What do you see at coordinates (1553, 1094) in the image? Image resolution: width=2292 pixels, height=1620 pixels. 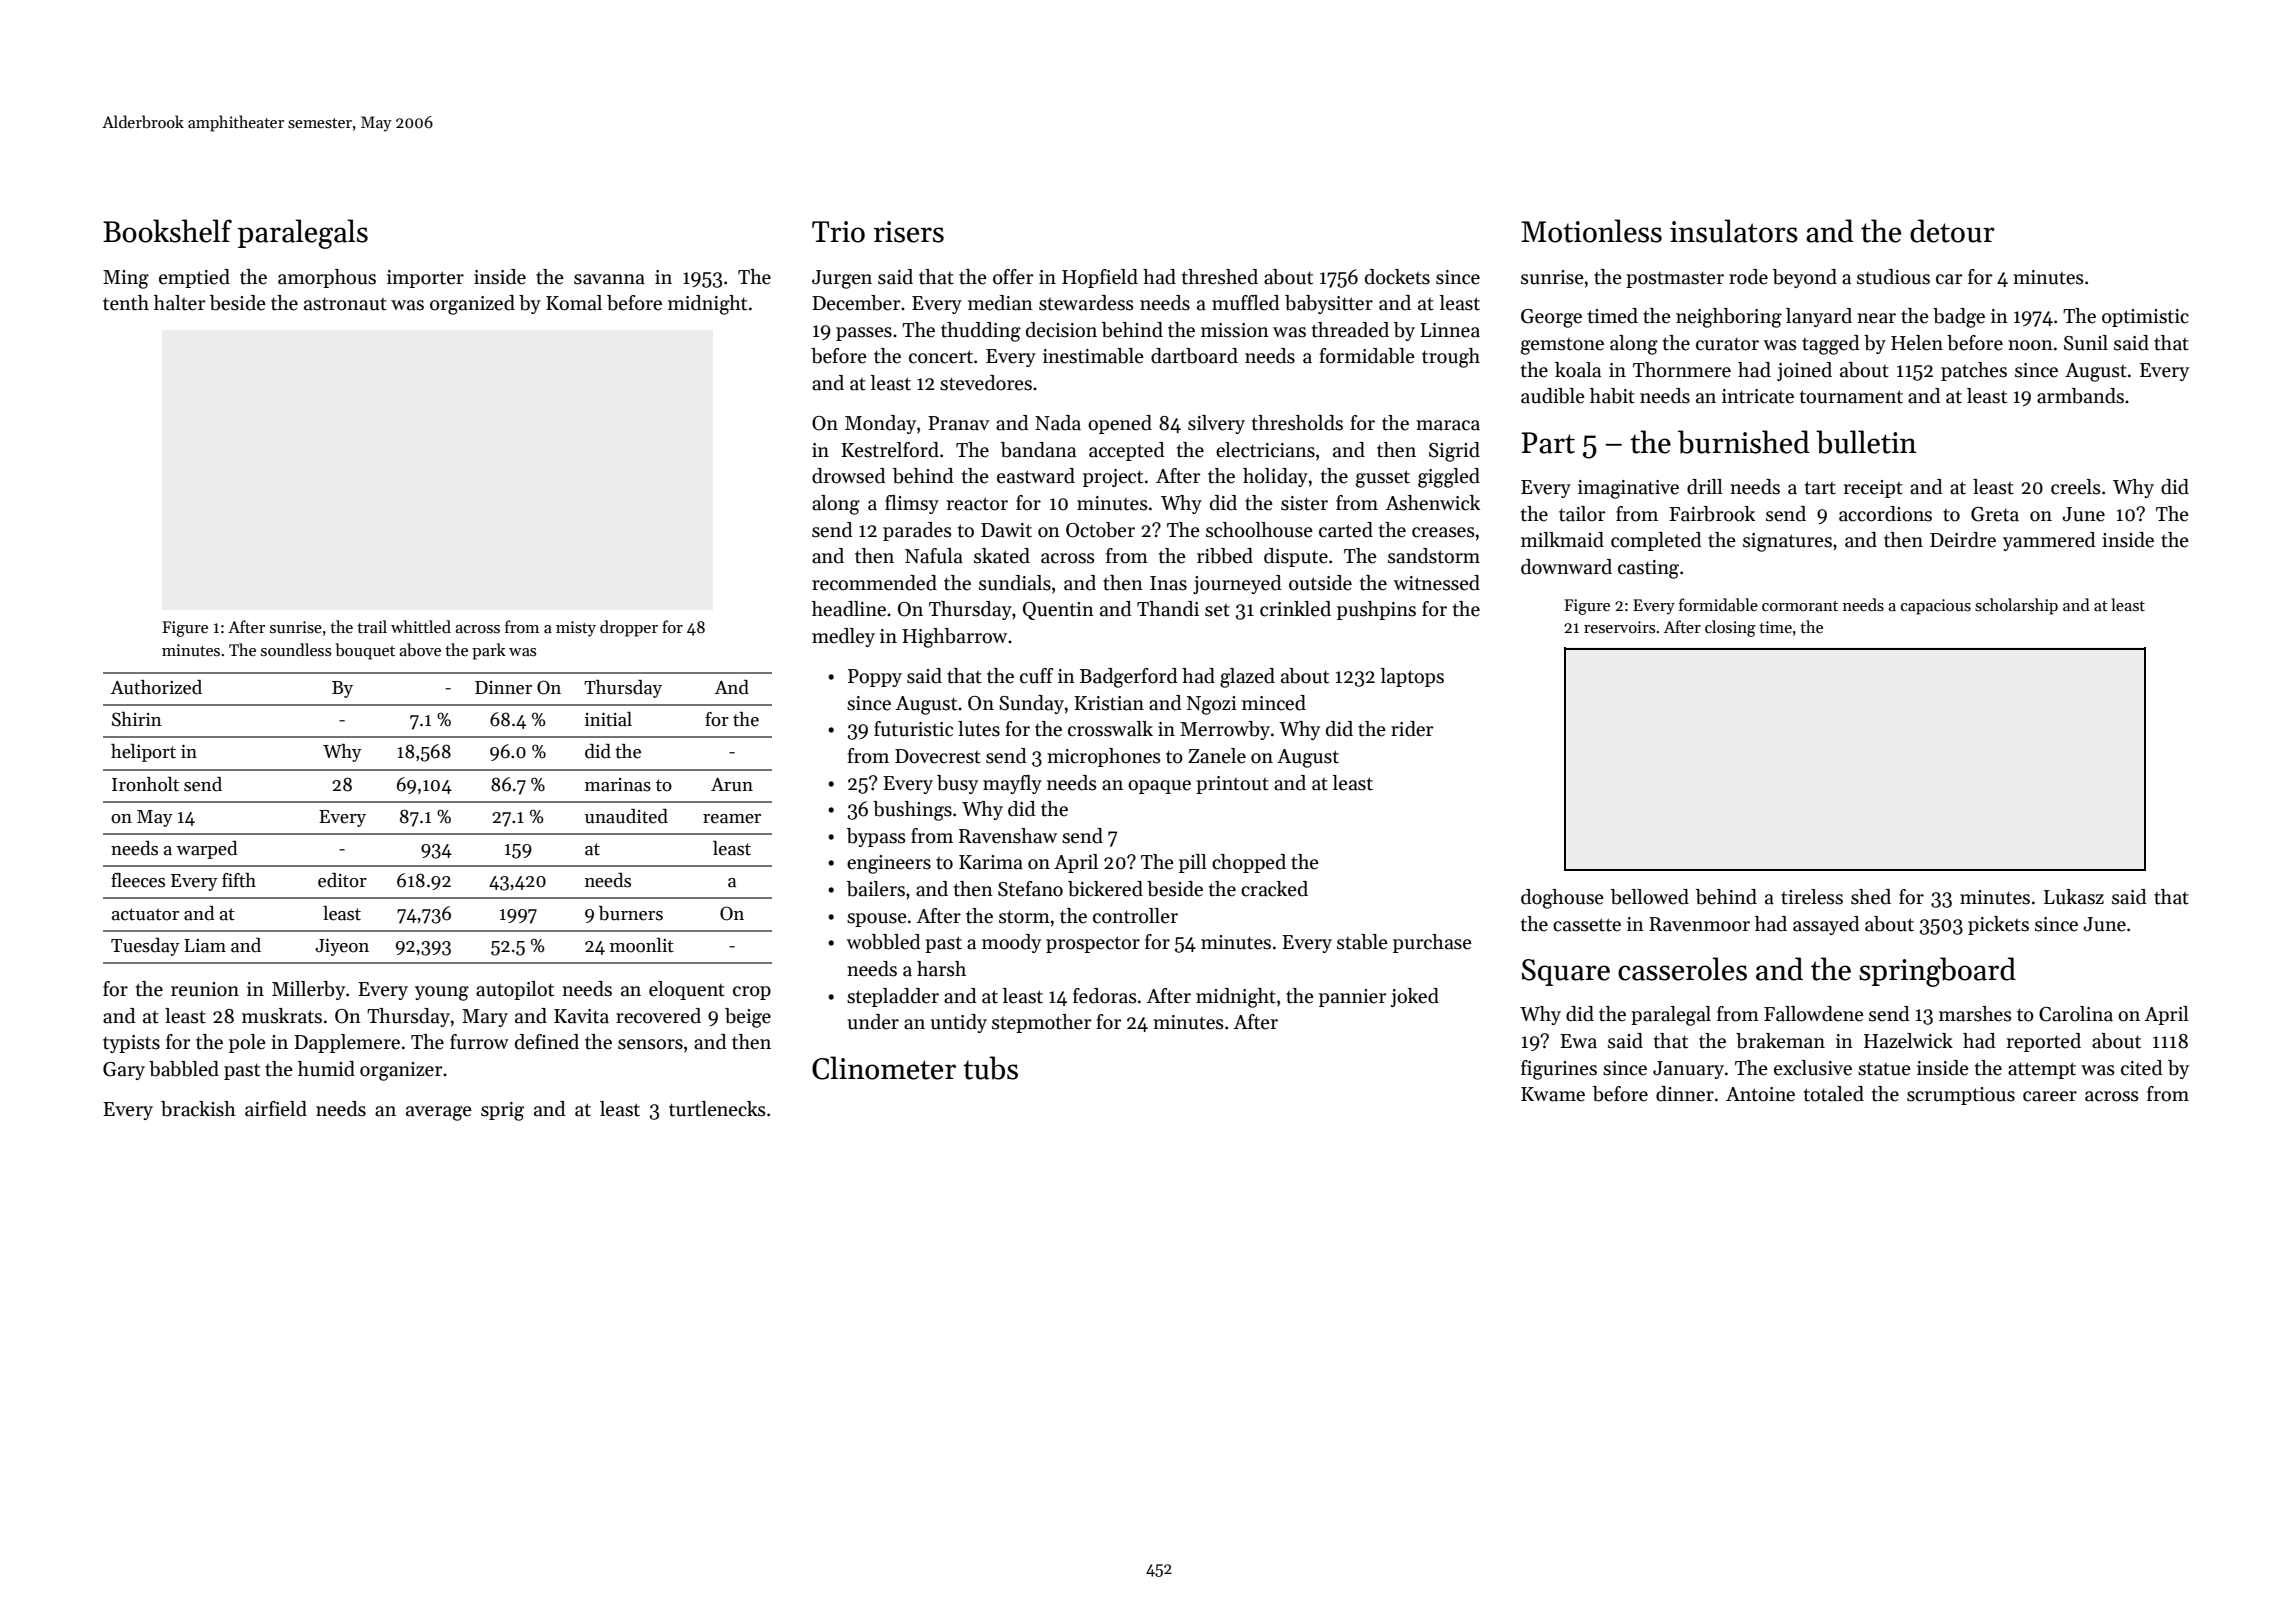 I see `Kwame` at bounding box center [1553, 1094].
